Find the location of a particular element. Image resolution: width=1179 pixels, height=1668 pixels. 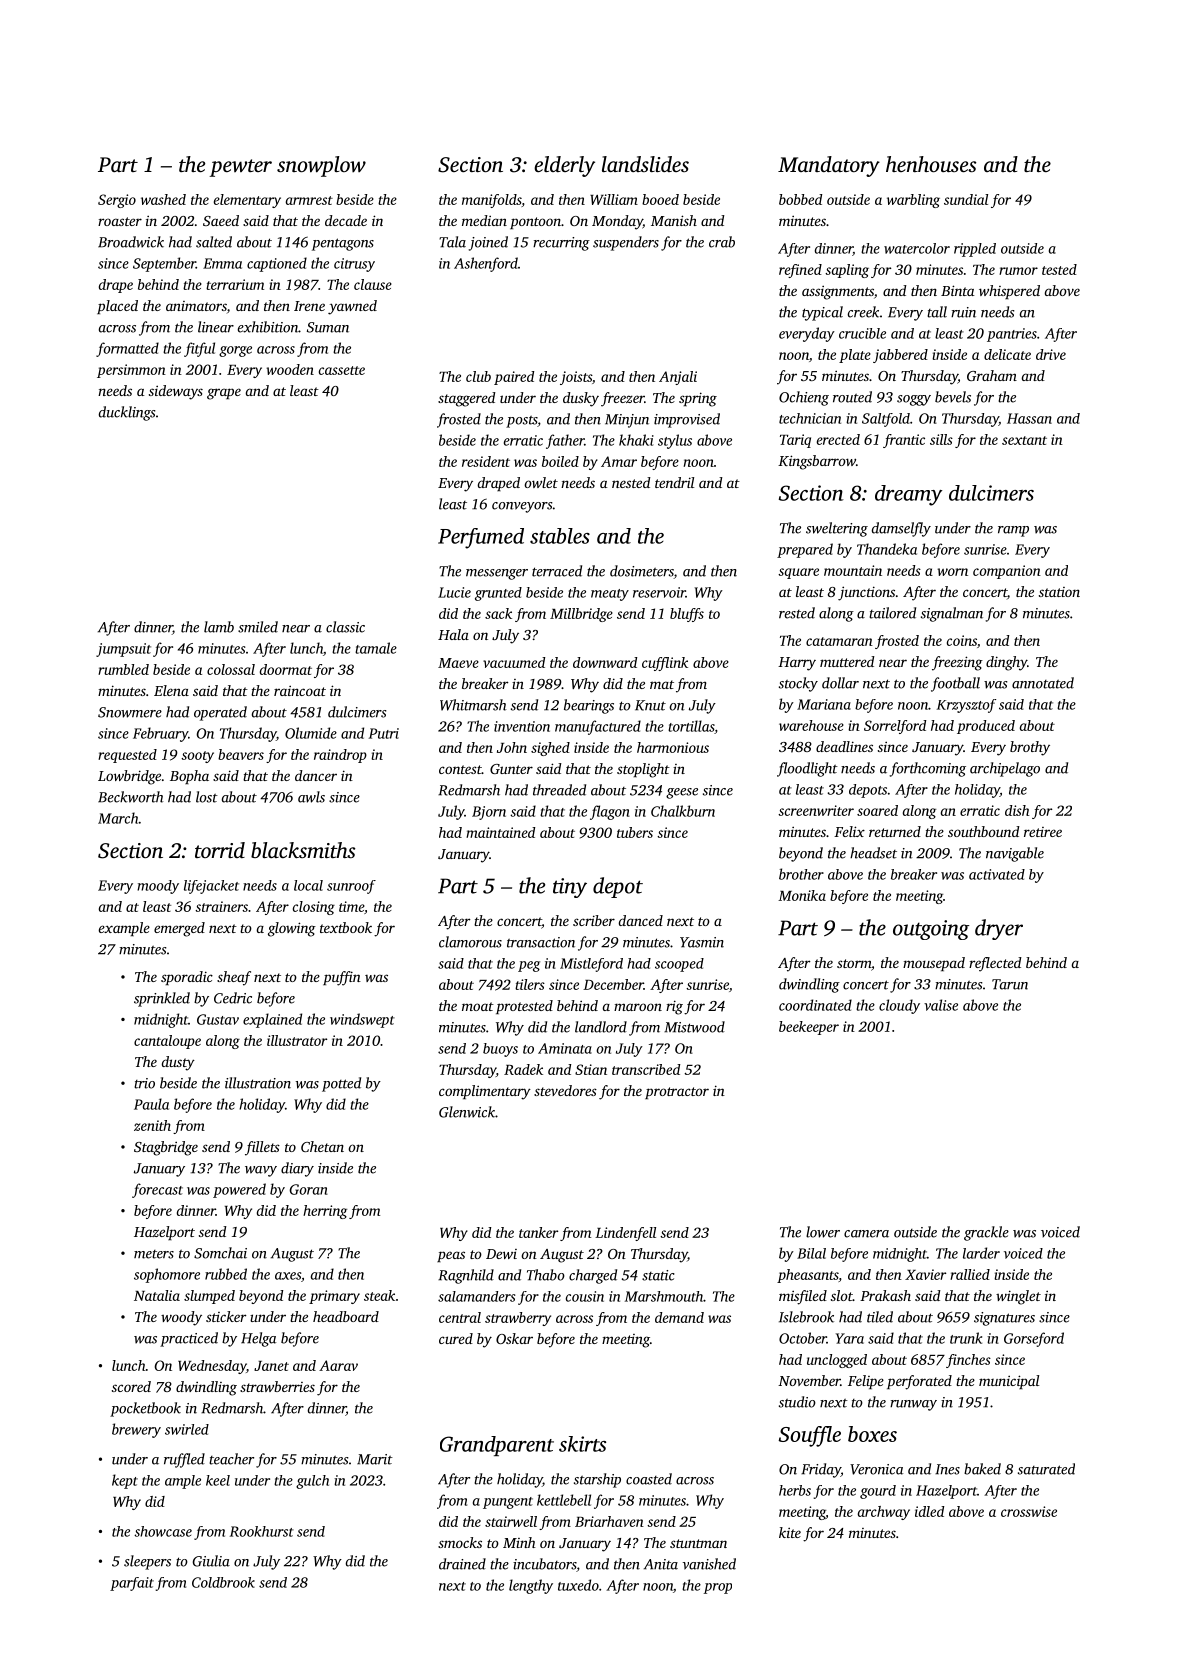

valise is located at coordinates (941, 1005).
